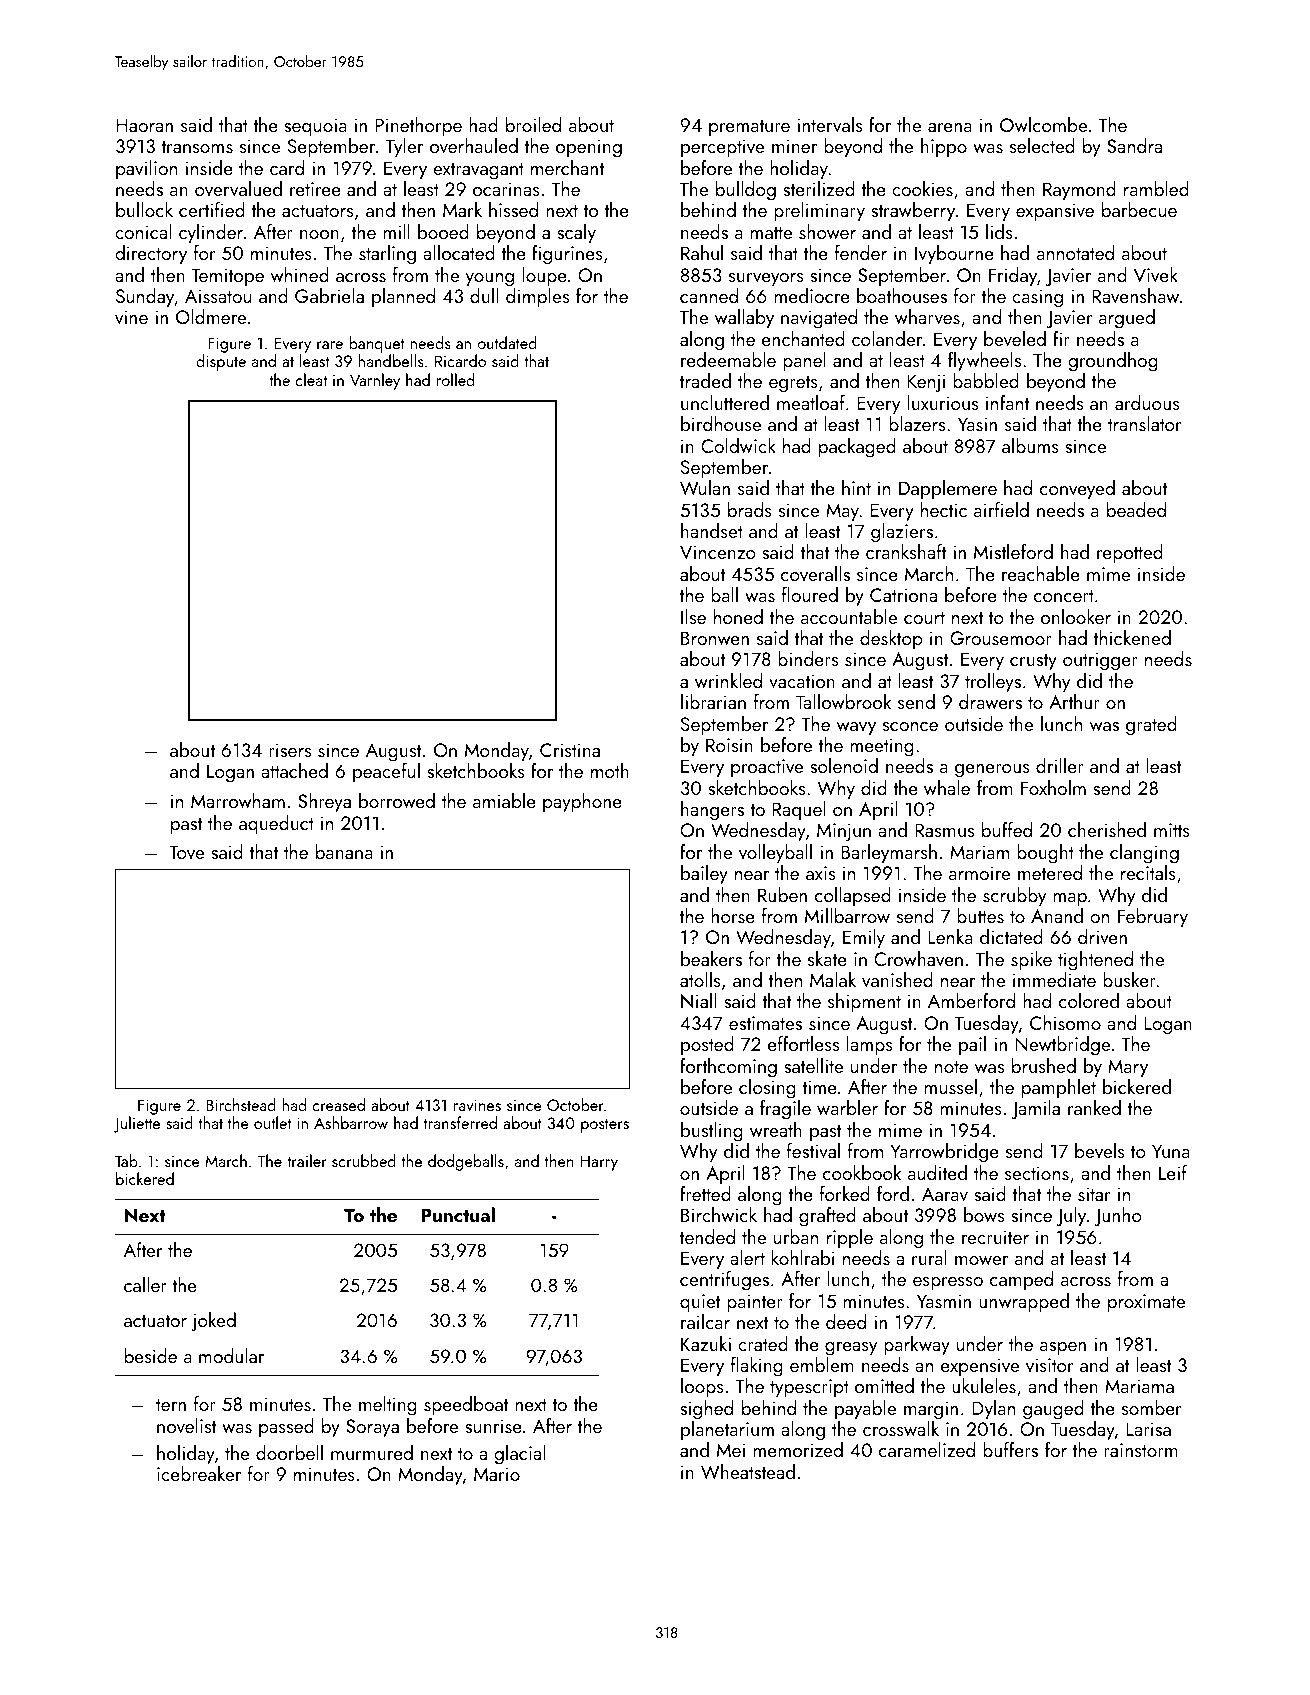 This screenshot has width=1310, height=1695. What do you see at coordinates (906, 551) in the screenshot?
I see `crankshaft` at bounding box center [906, 551].
